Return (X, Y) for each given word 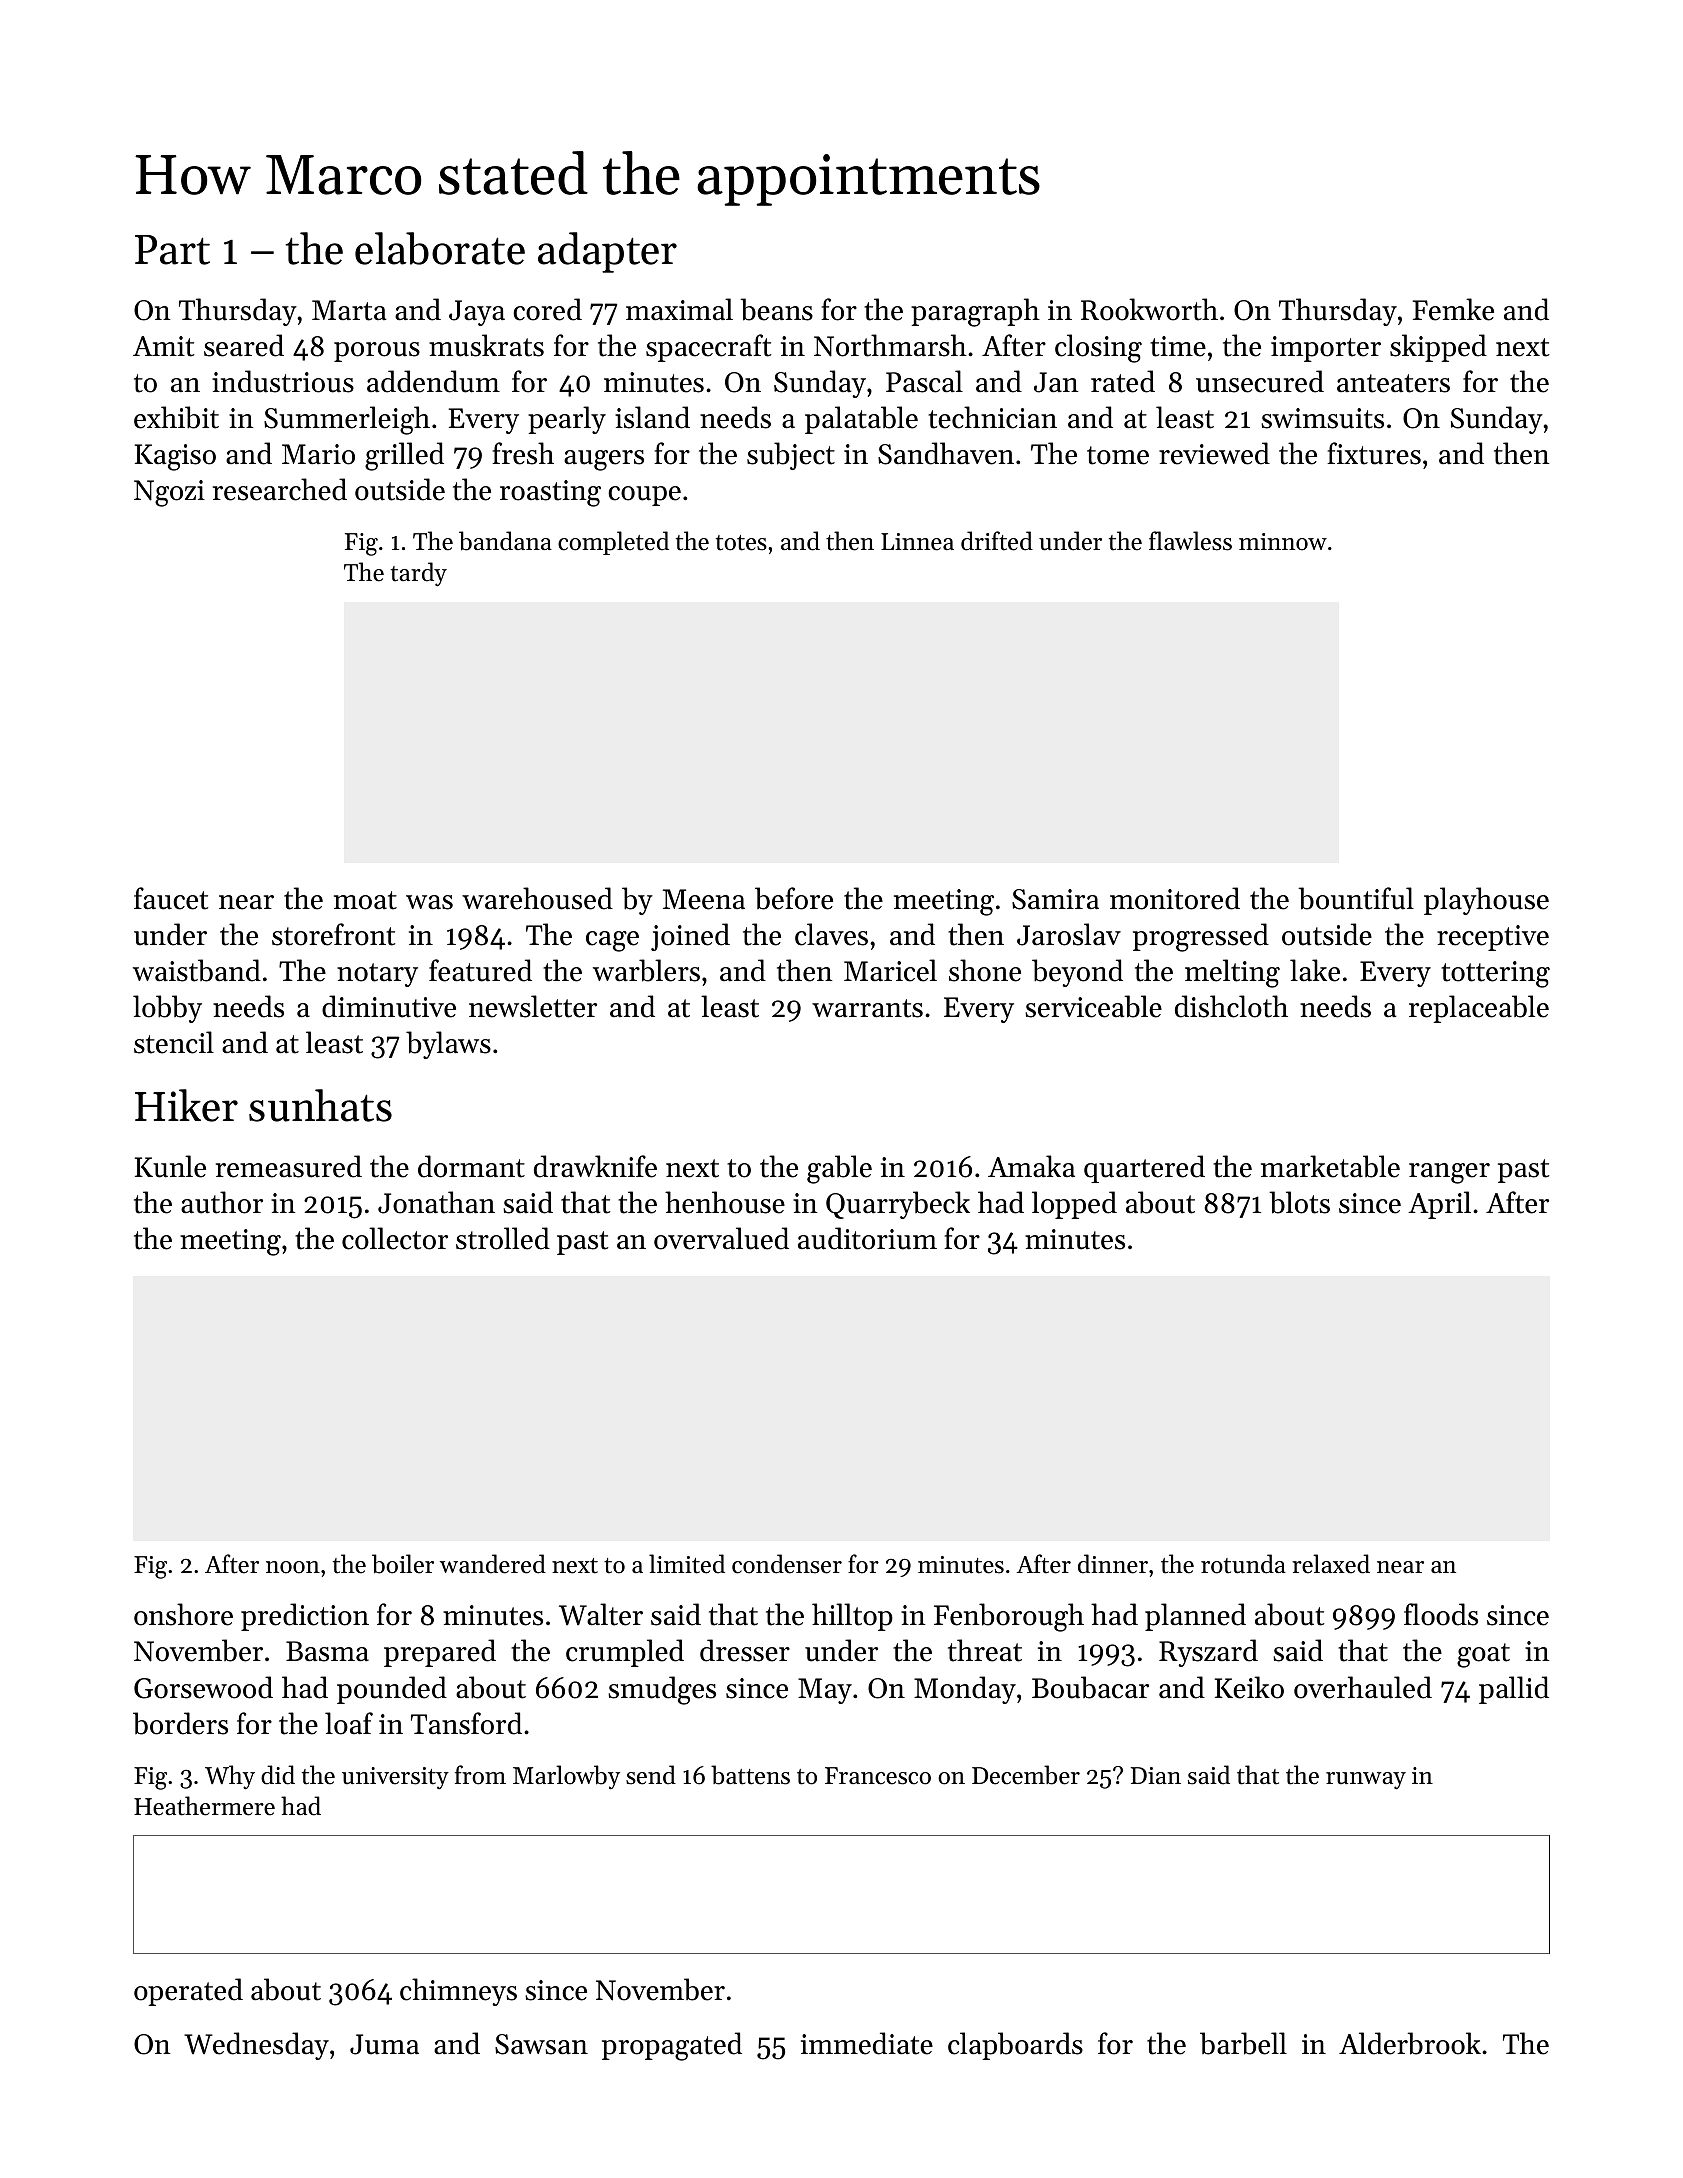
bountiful (1356, 898)
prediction (305, 1617)
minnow (1283, 542)
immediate (867, 2043)
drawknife (595, 1166)
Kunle (170, 1166)
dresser (745, 1650)
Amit (163, 346)
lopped (1074, 1205)
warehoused (537, 898)
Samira (1055, 899)
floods (1441, 1614)
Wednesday (256, 2046)
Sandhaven (946, 453)
